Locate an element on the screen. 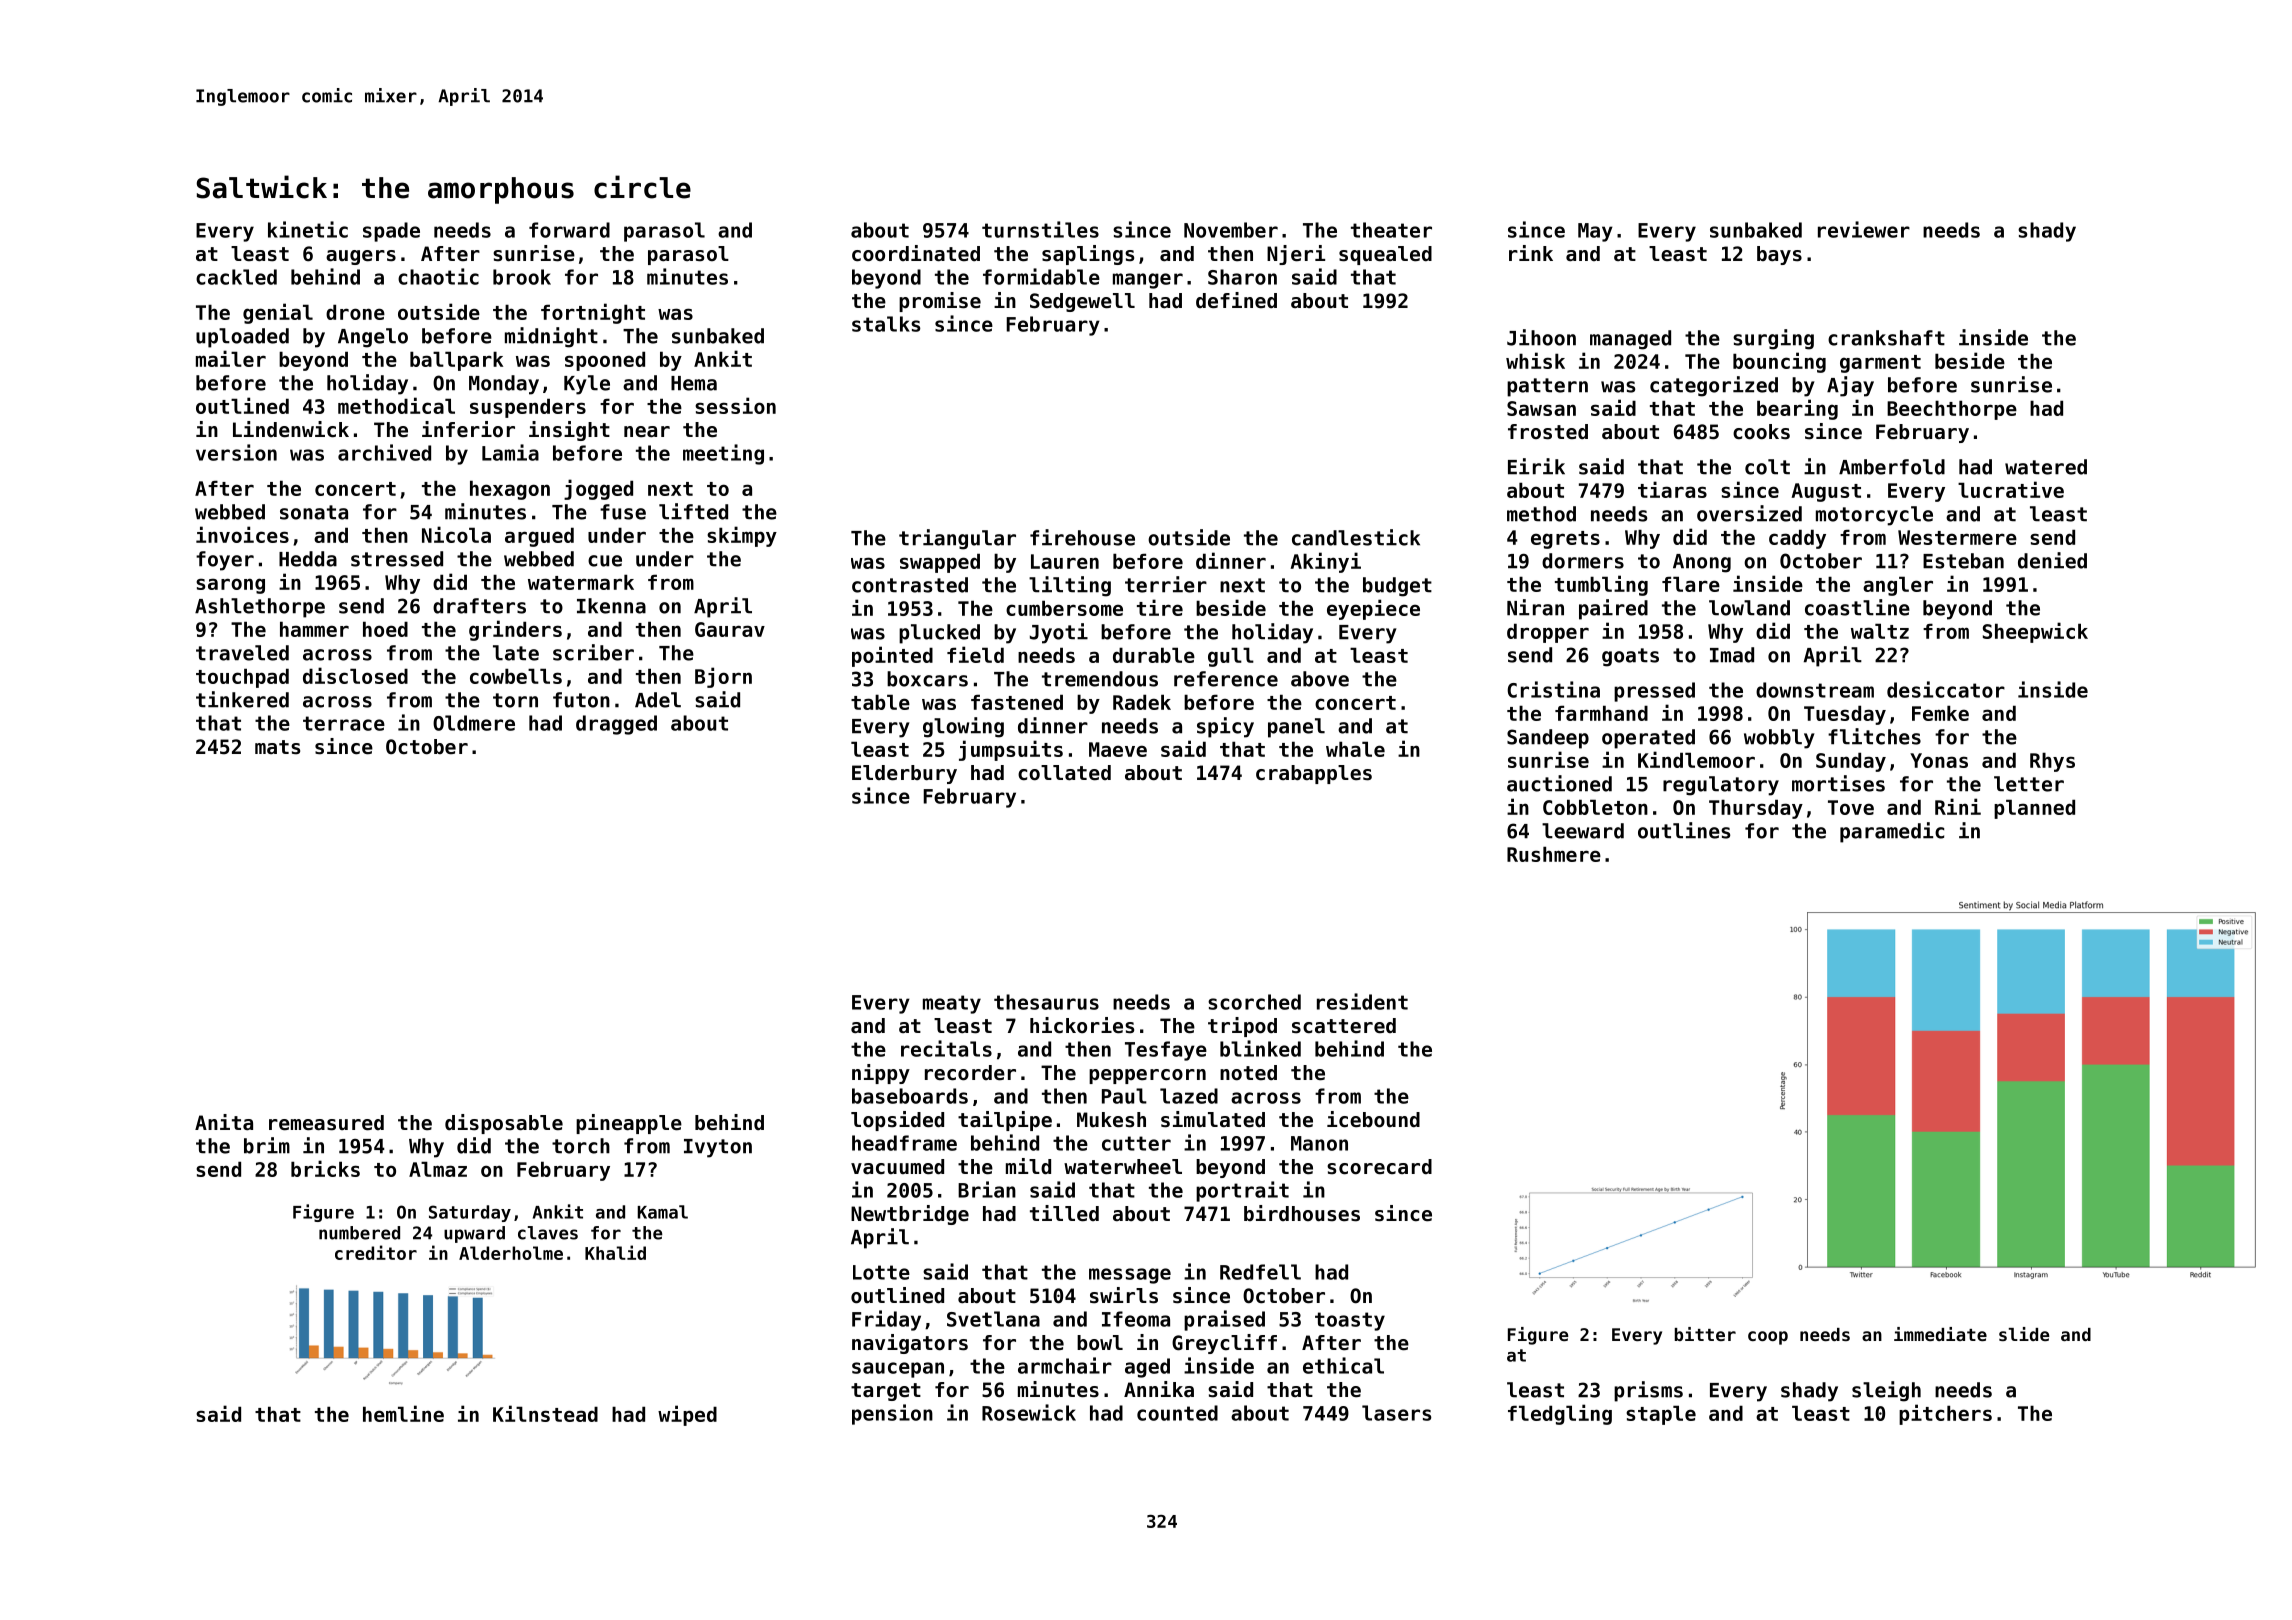 This screenshot has width=2292, height=1620. Annika is located at coordinates (1159, 1389).
